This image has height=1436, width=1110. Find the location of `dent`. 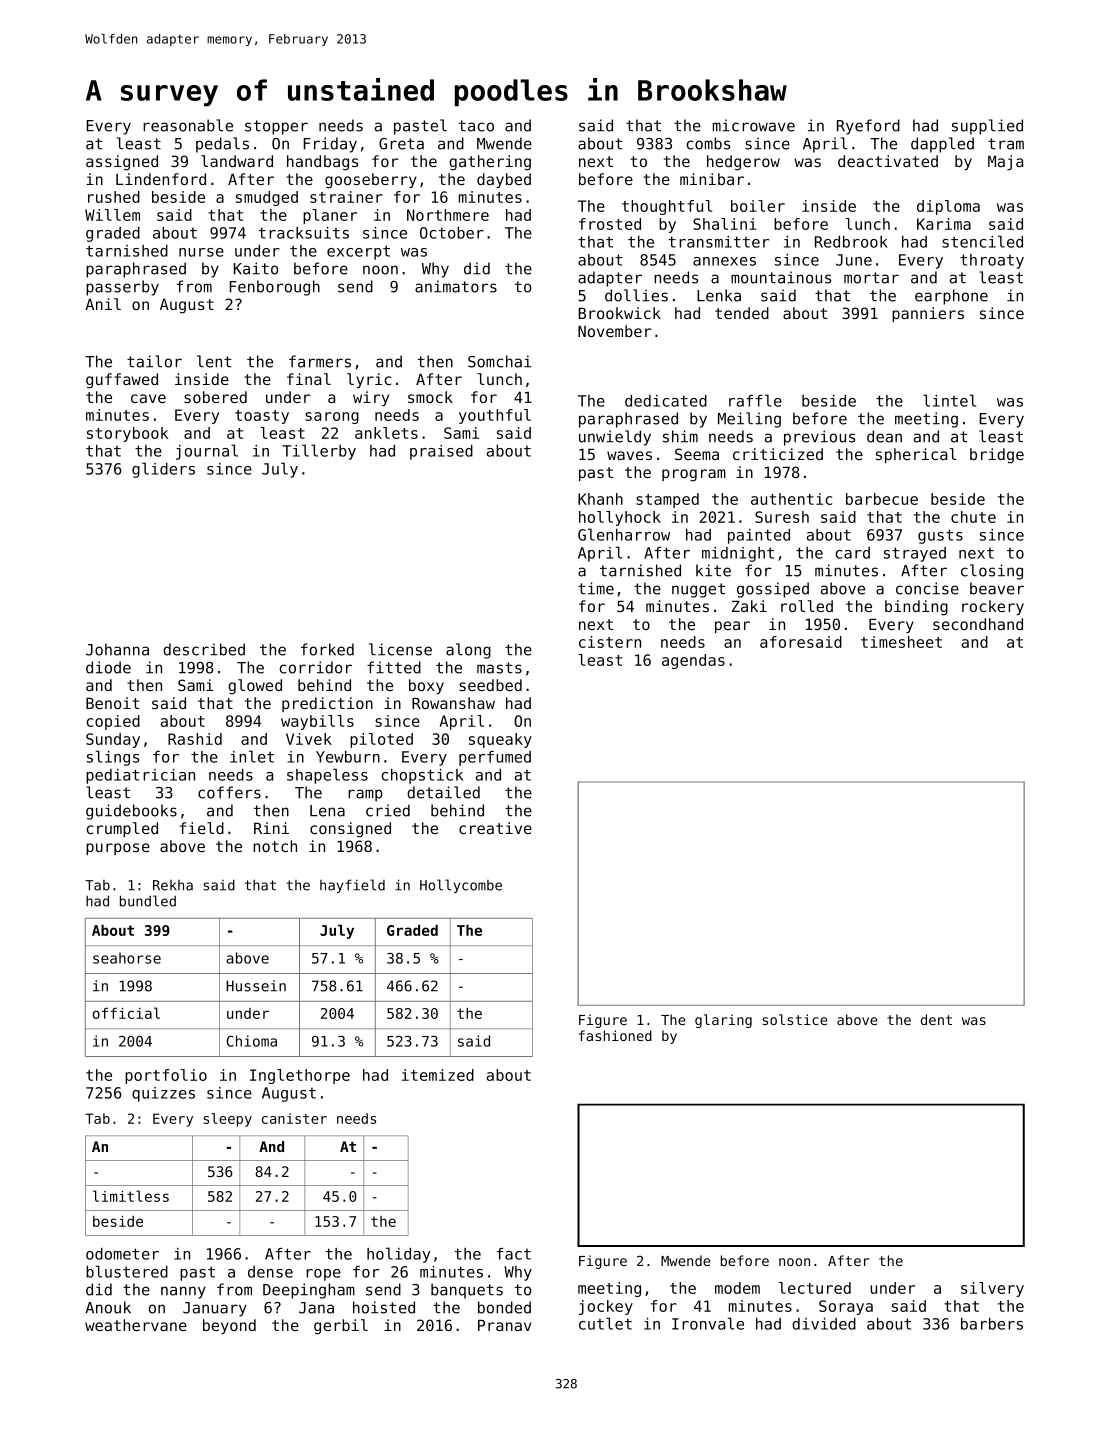

dent is located at coordinates (936, 1019).
